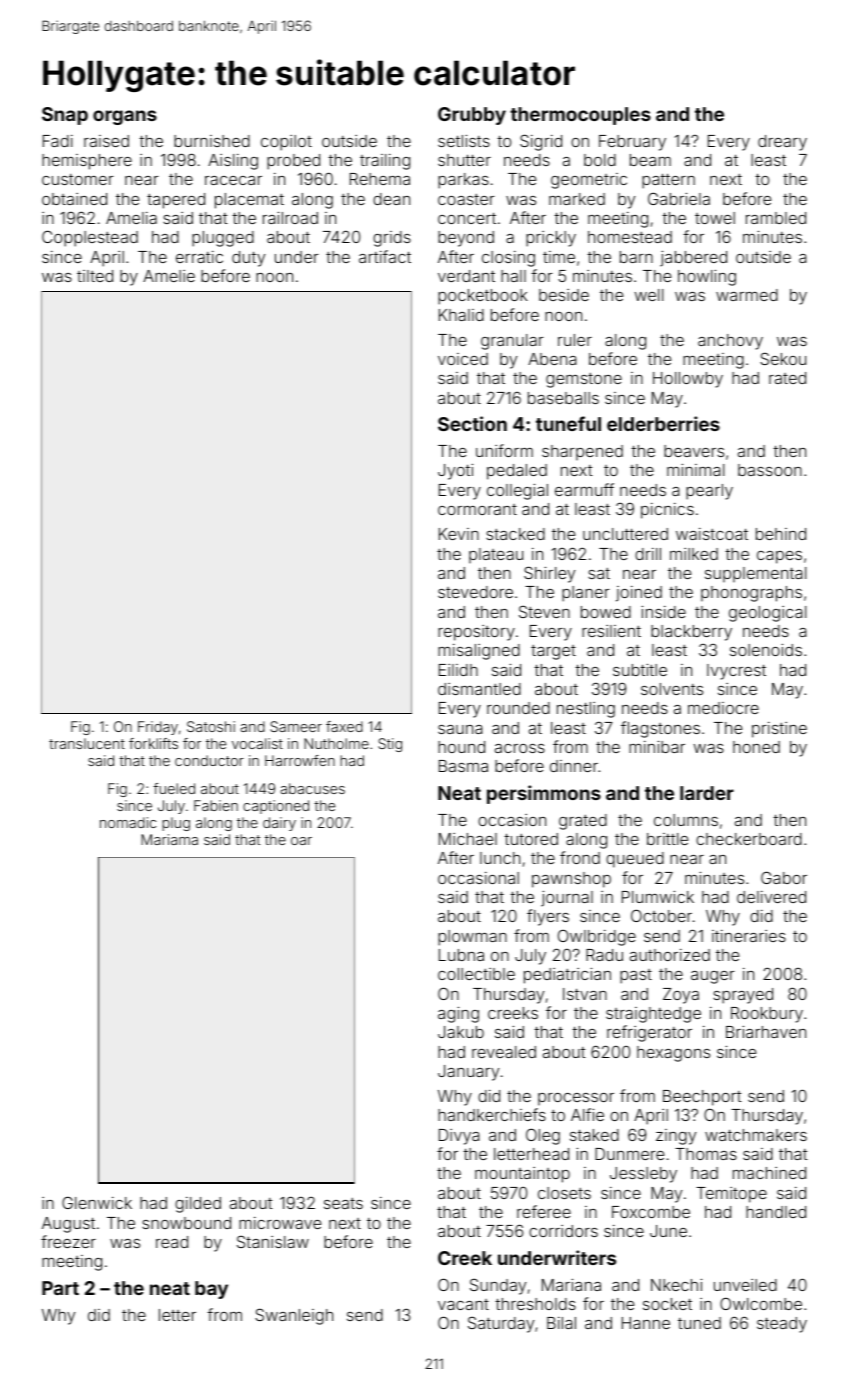 This screenshot has height=1400, width=849. I want to click on Grubby, so click(472, 116).
